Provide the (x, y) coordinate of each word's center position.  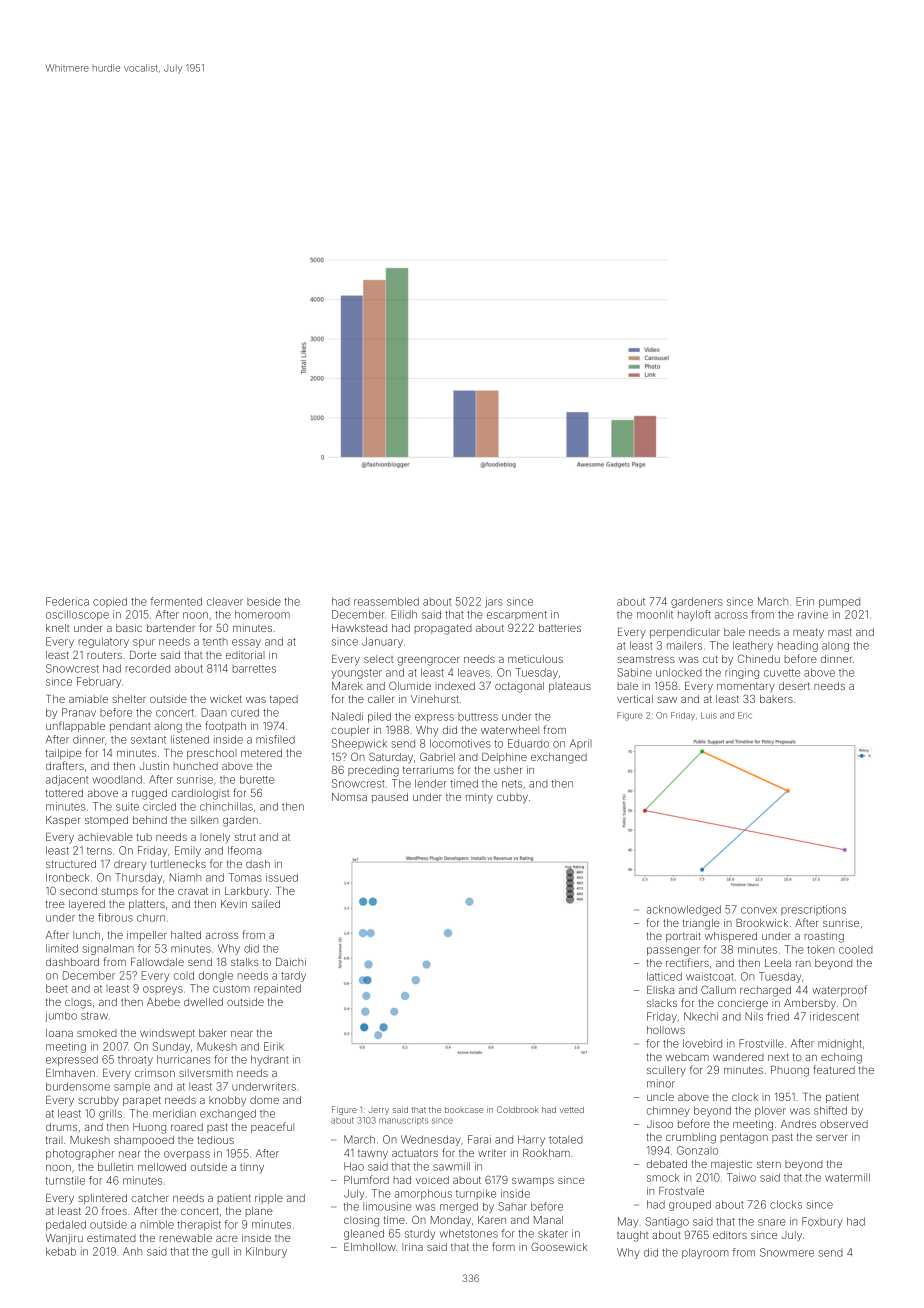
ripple (269, 1199)
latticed (664, 976)
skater (553, 1233)
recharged (765, 991)
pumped (839, 603)
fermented (176, 601)
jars (494, 602)
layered (87, 905)
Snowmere (787, 1252)
